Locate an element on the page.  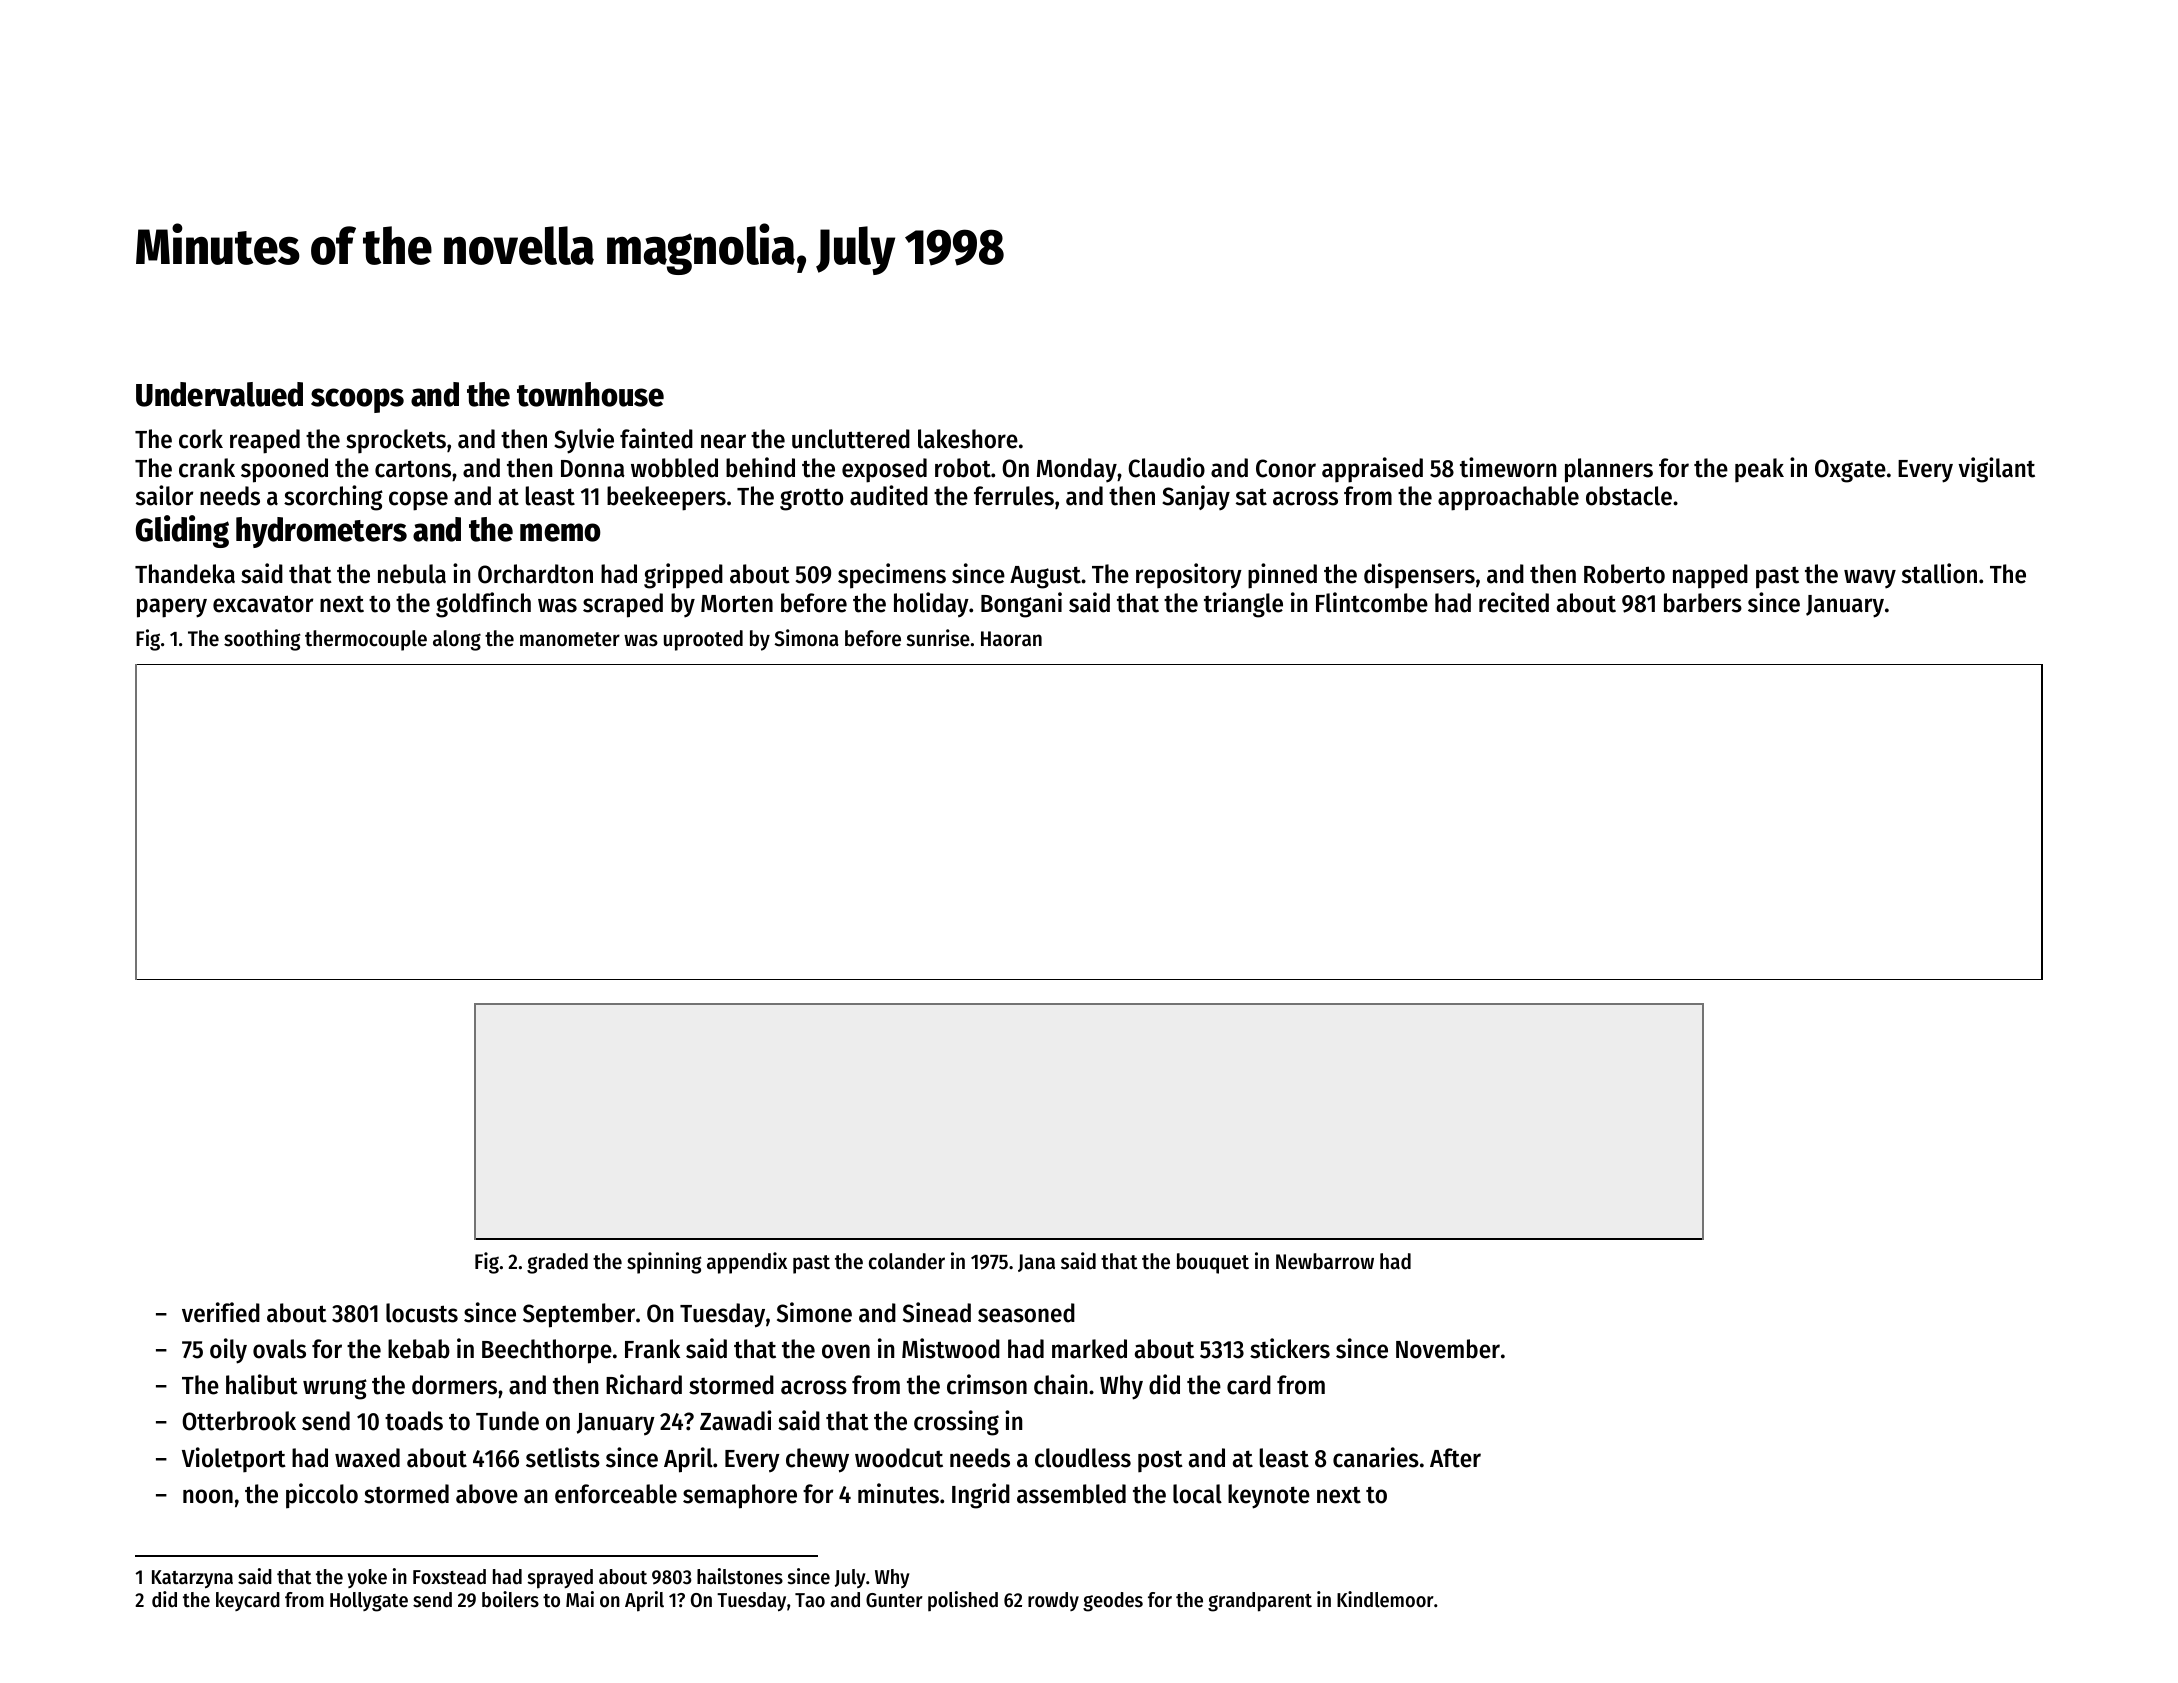
graded is located at coordinates (557, 1263).
